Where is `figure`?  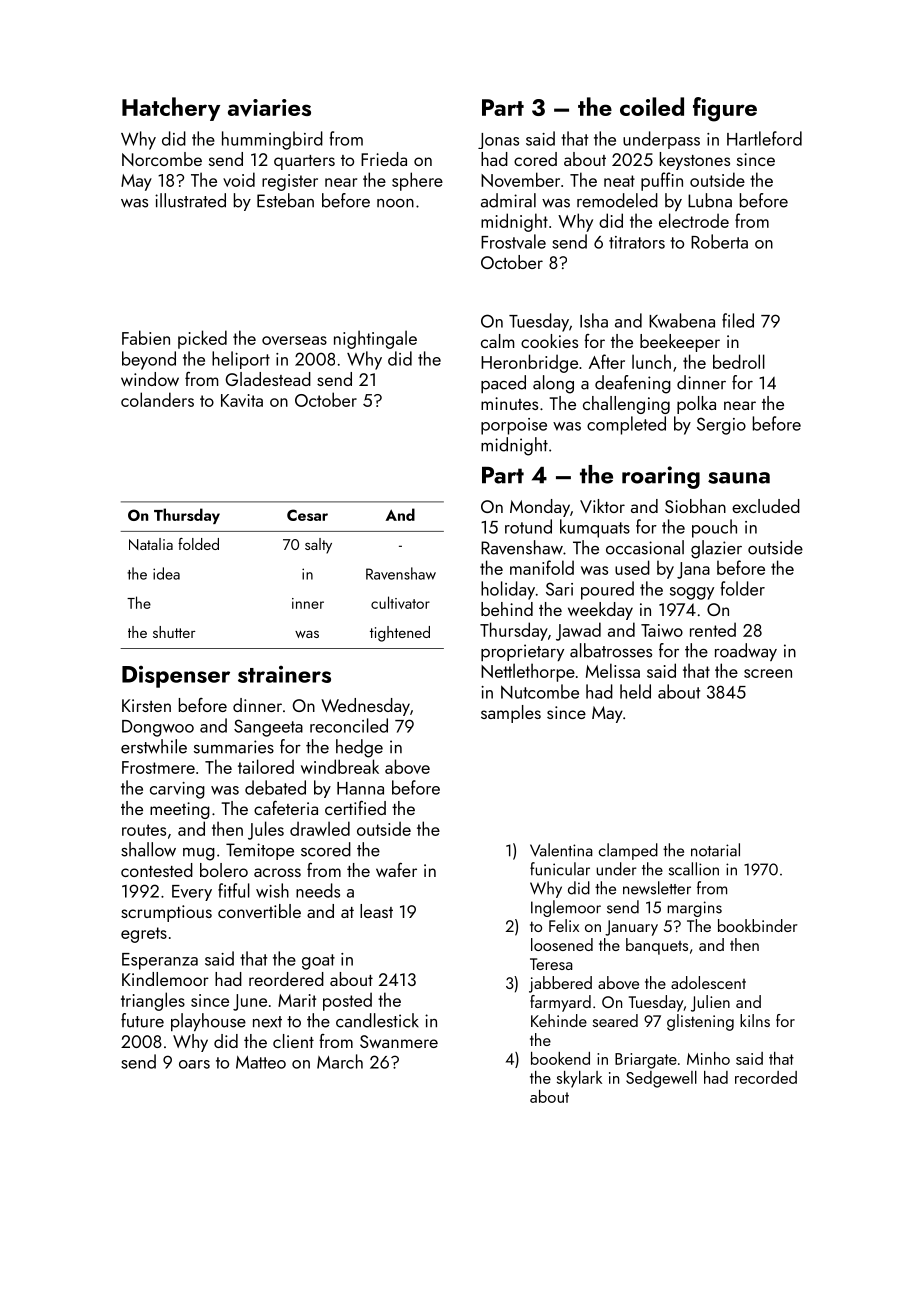 figure is located at coordinates (725, 109).
